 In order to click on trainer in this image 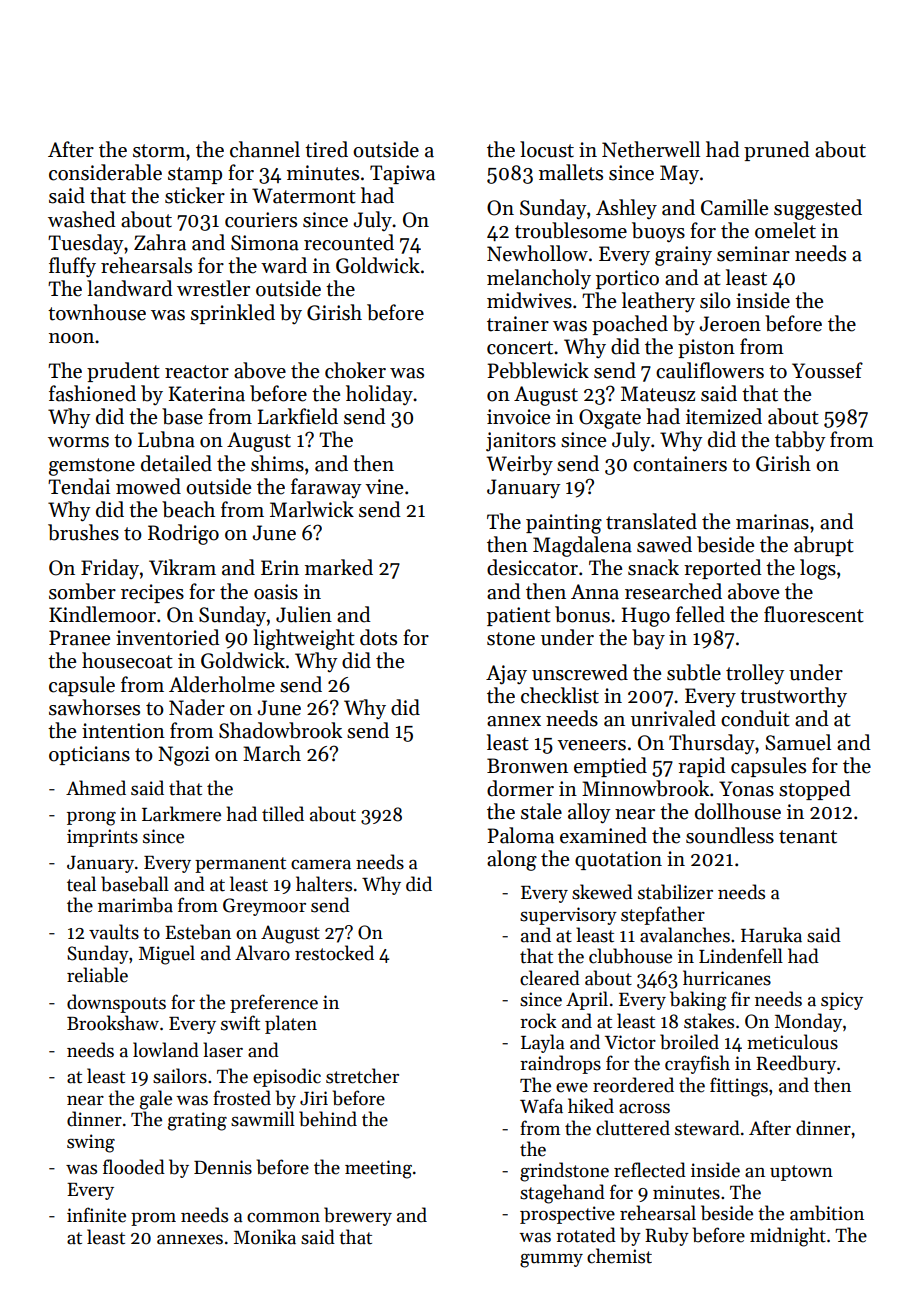, I will do `click(518, 324)`.
